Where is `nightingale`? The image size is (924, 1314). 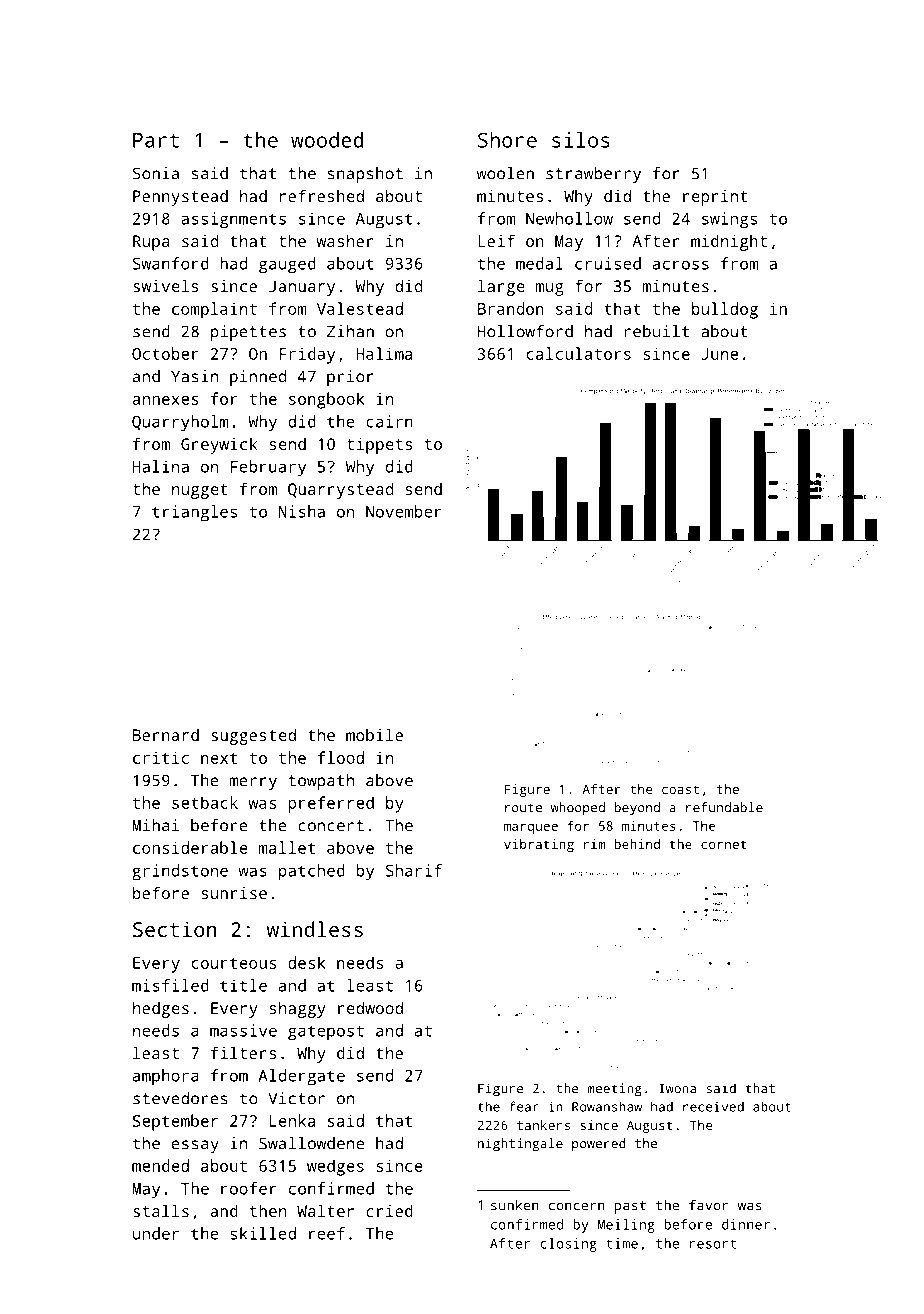 nightingale is located at coordinates (520, 1145).
